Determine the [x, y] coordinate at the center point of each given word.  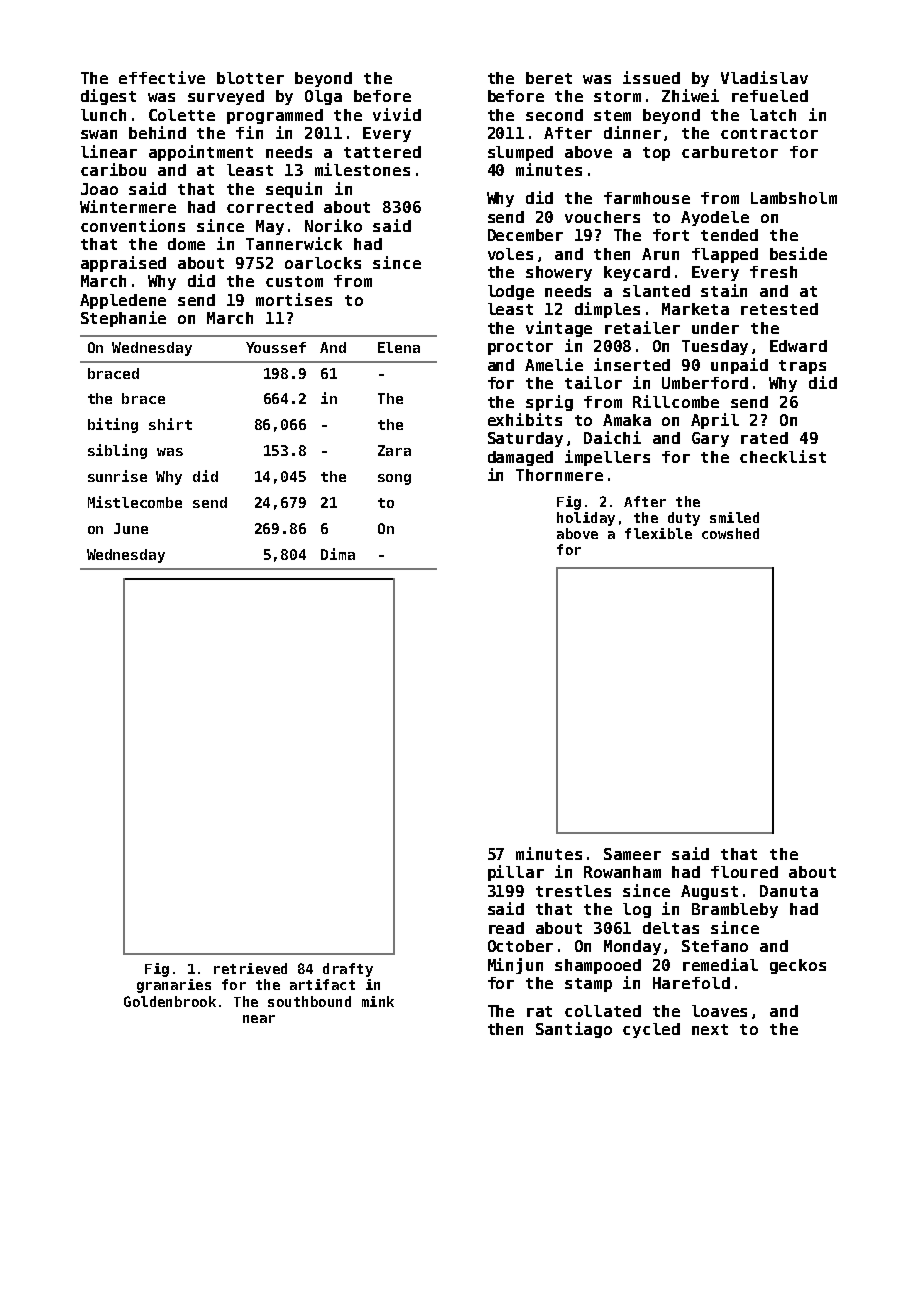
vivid [397, 114]
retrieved [250, 968]
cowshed [730, 533]
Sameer [632, 854]
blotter [250, 78]
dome [186, 244]
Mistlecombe [135, 502]
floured [744, 872]
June [131, 528]
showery [559, 273]
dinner [632, 132]
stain [724, 290]
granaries [174, 986]
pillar [516, 873]
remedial [720, 964]
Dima [338, 554]
